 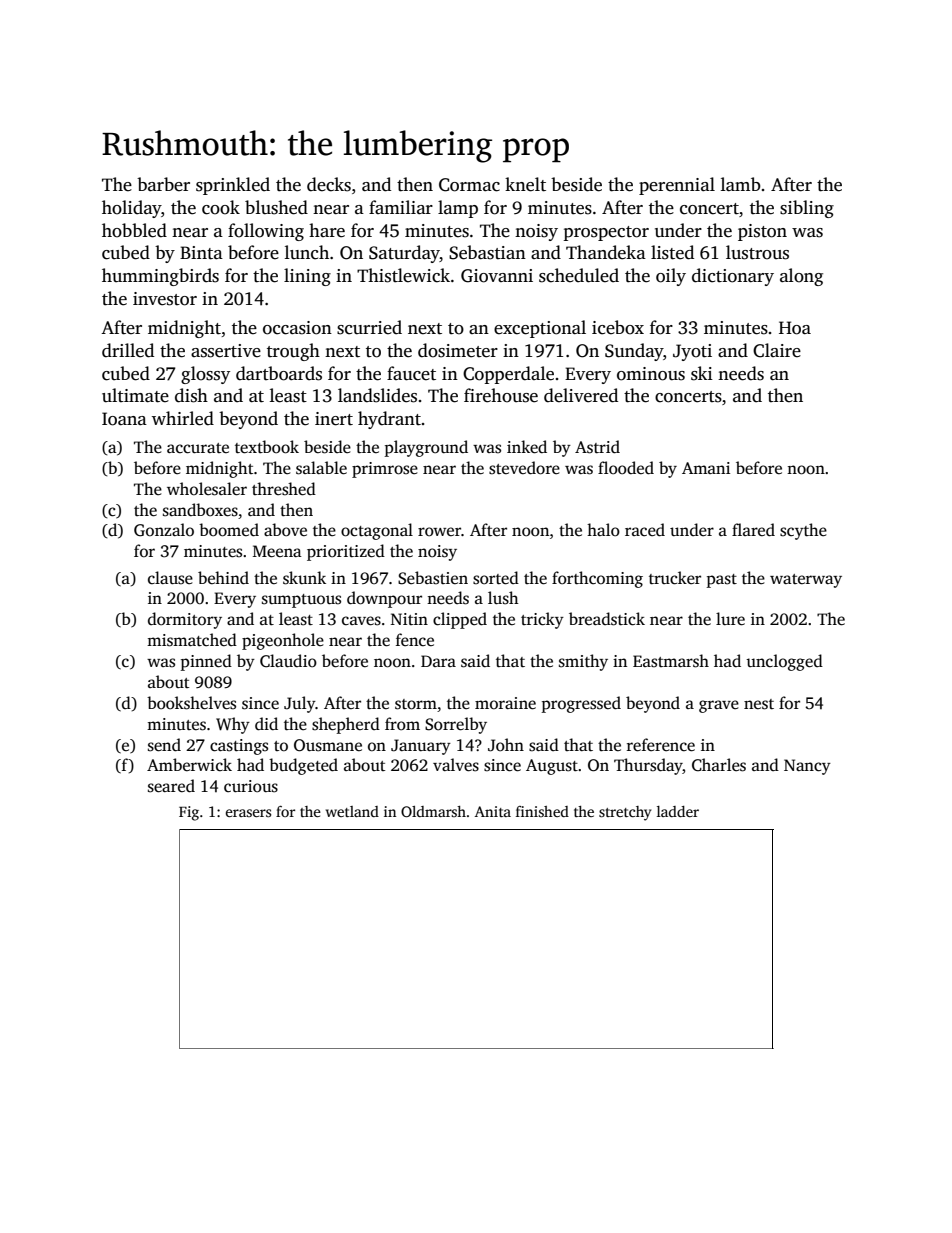 What do you see at coordinates (581, 704) in the document?
I see `progressed` at bounding box center [581, 704].
